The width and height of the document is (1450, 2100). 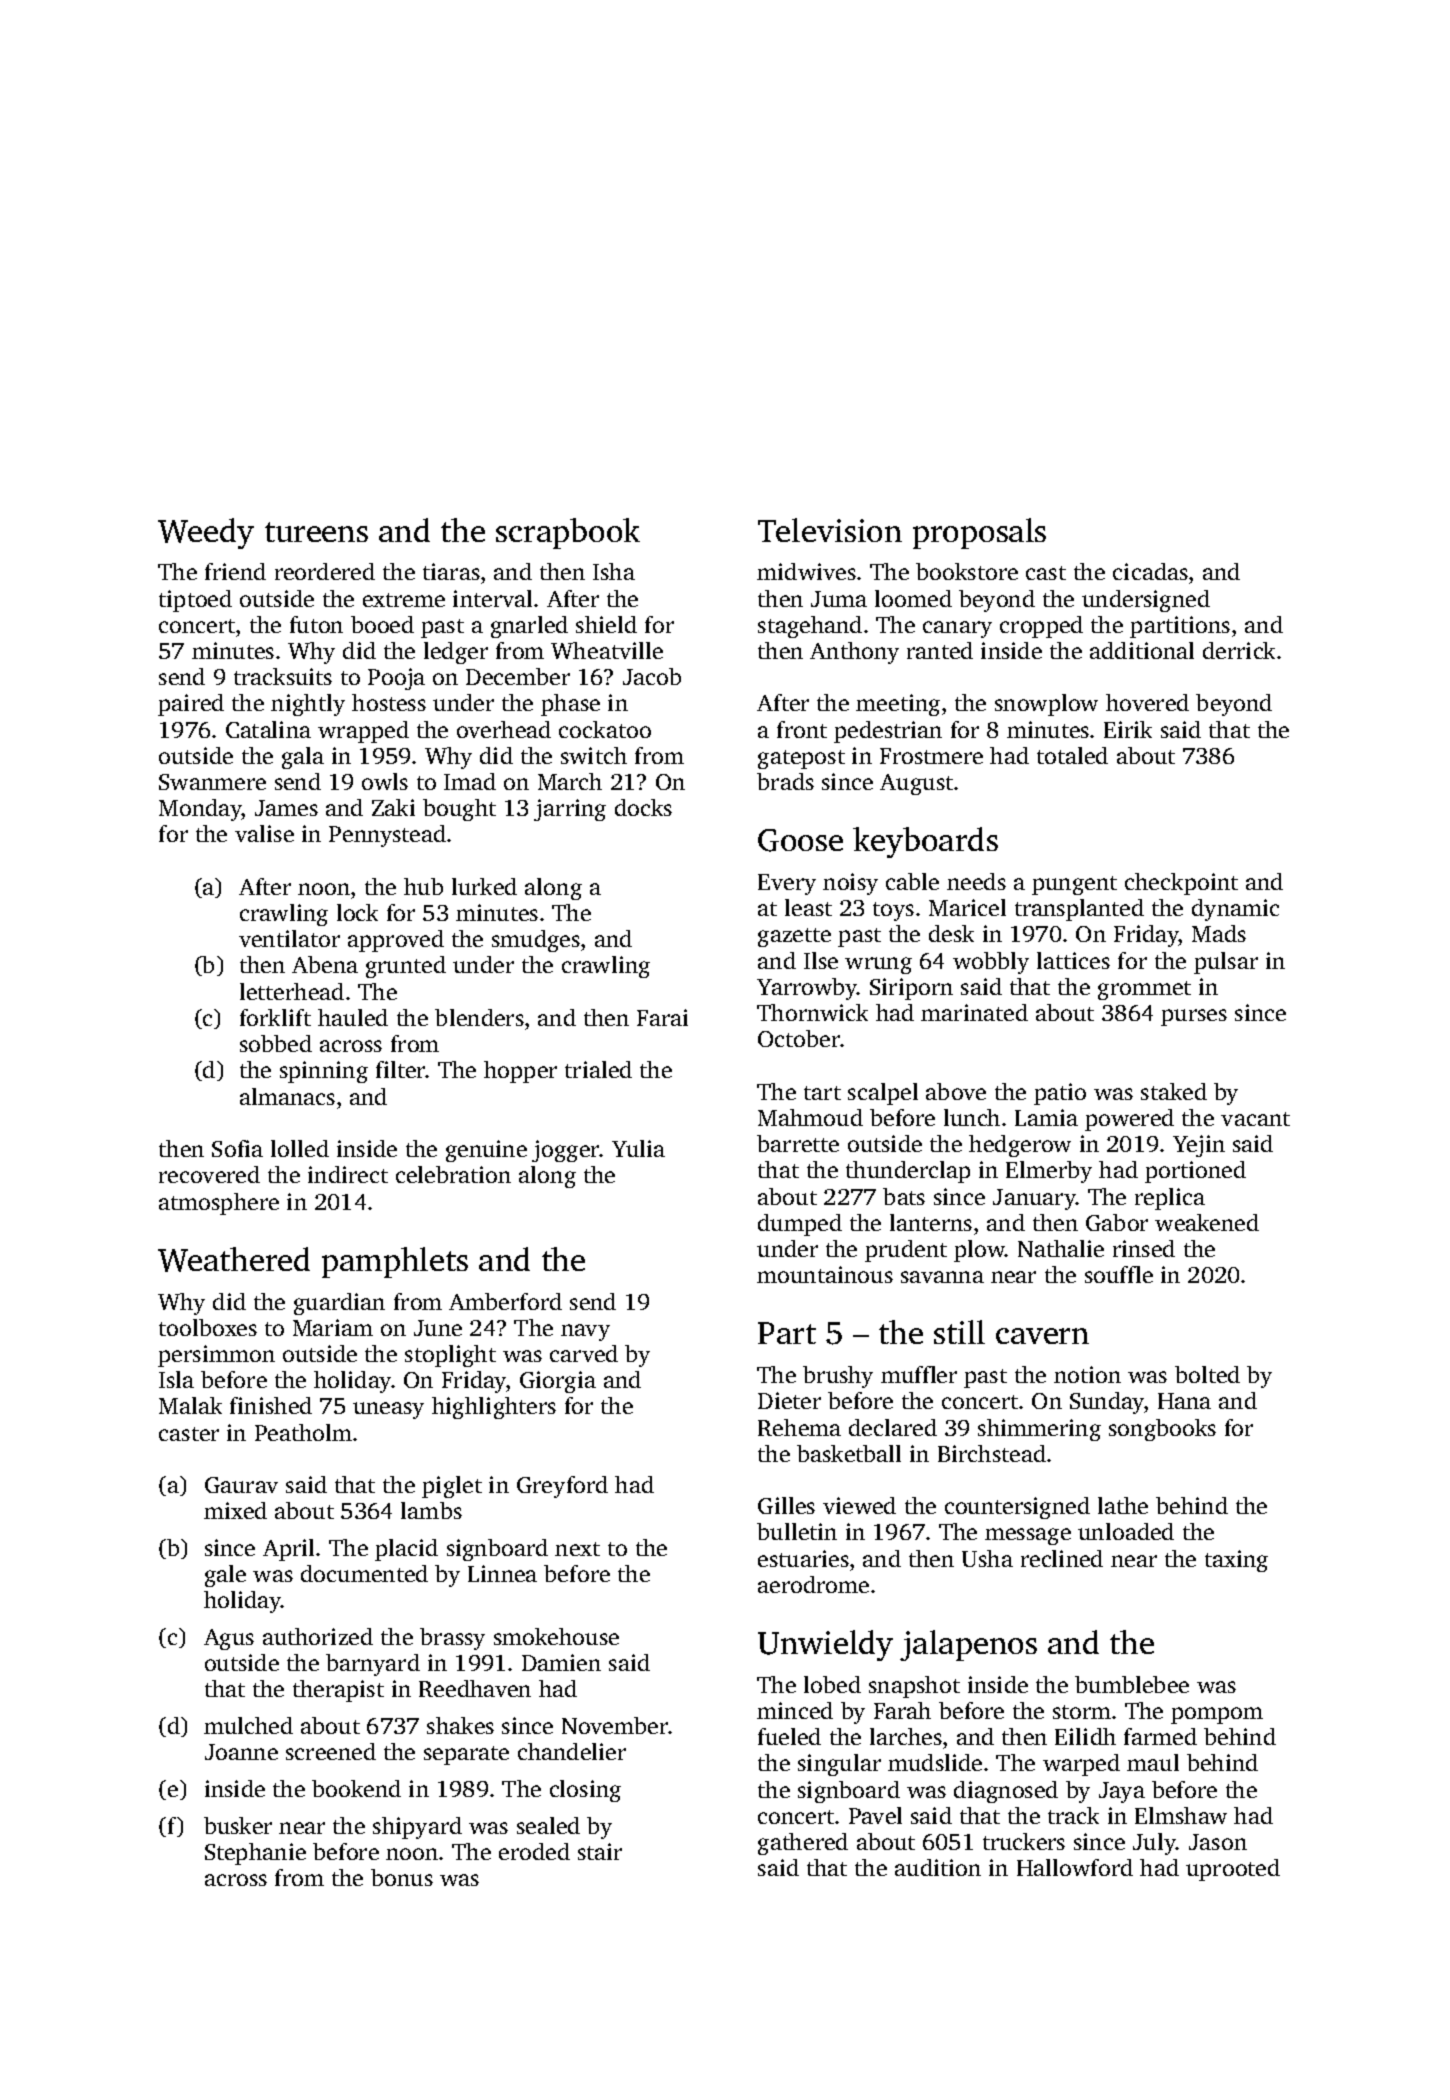 I want to click on persimmon, so click(x=216, y=1356).
